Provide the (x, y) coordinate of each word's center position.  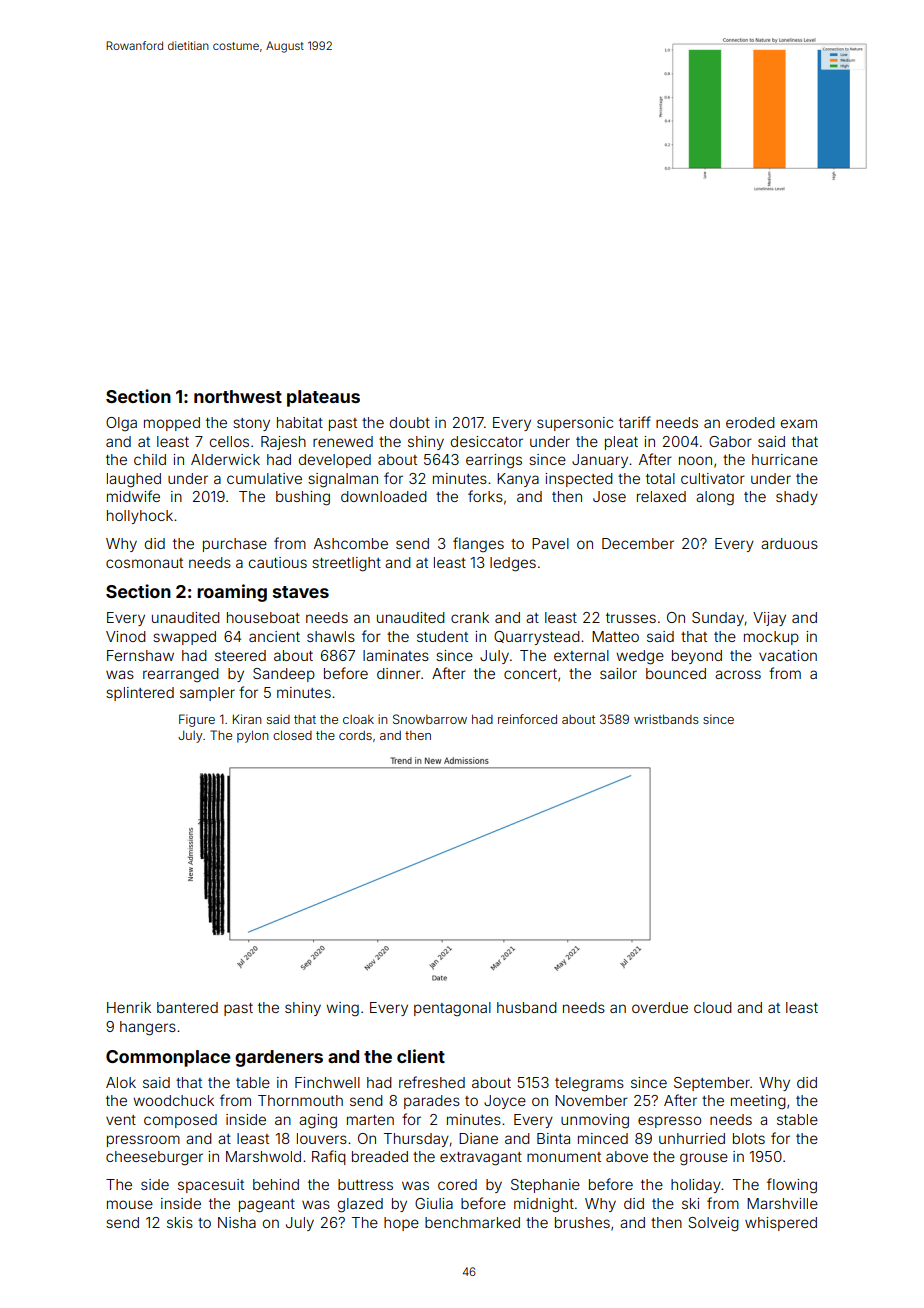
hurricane (785, 459)
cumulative (264, 478)
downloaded (384, 496)
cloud (713, 1007)
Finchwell (327, 1082)
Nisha (237, 1222)
